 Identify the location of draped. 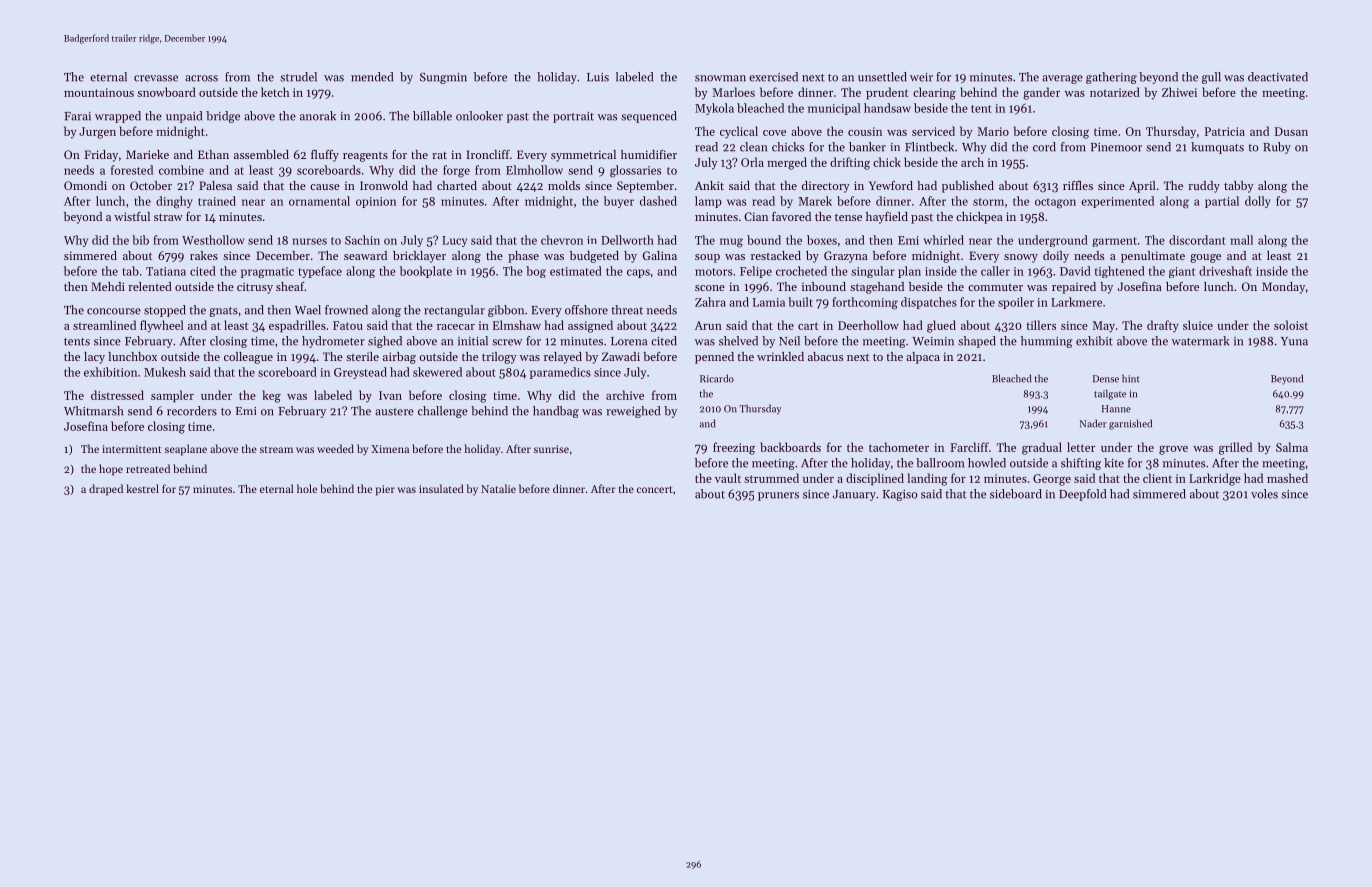
(106, 490).
